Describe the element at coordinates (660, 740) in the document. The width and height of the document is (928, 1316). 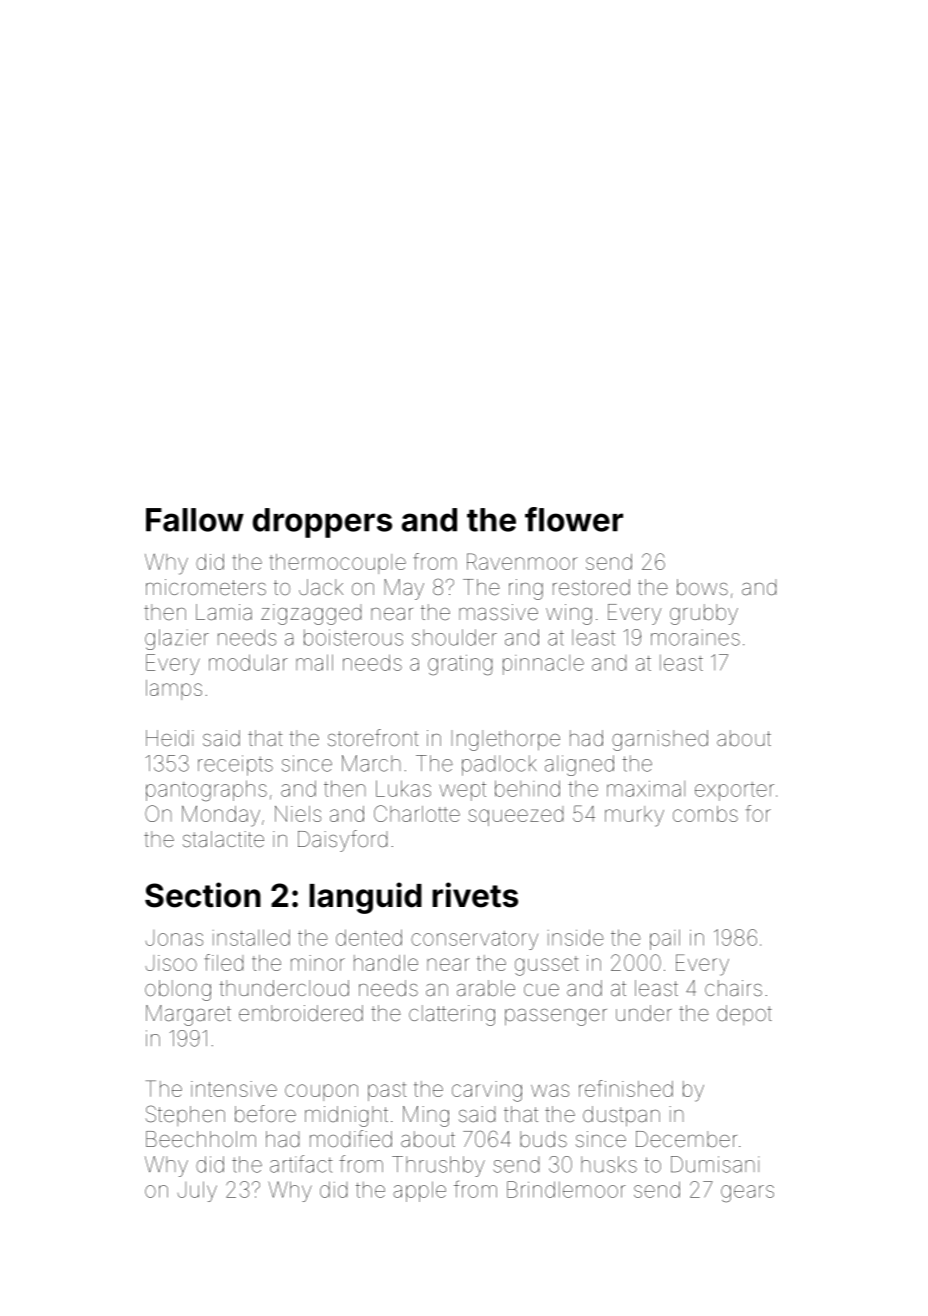
I see `garnished` at that location.
